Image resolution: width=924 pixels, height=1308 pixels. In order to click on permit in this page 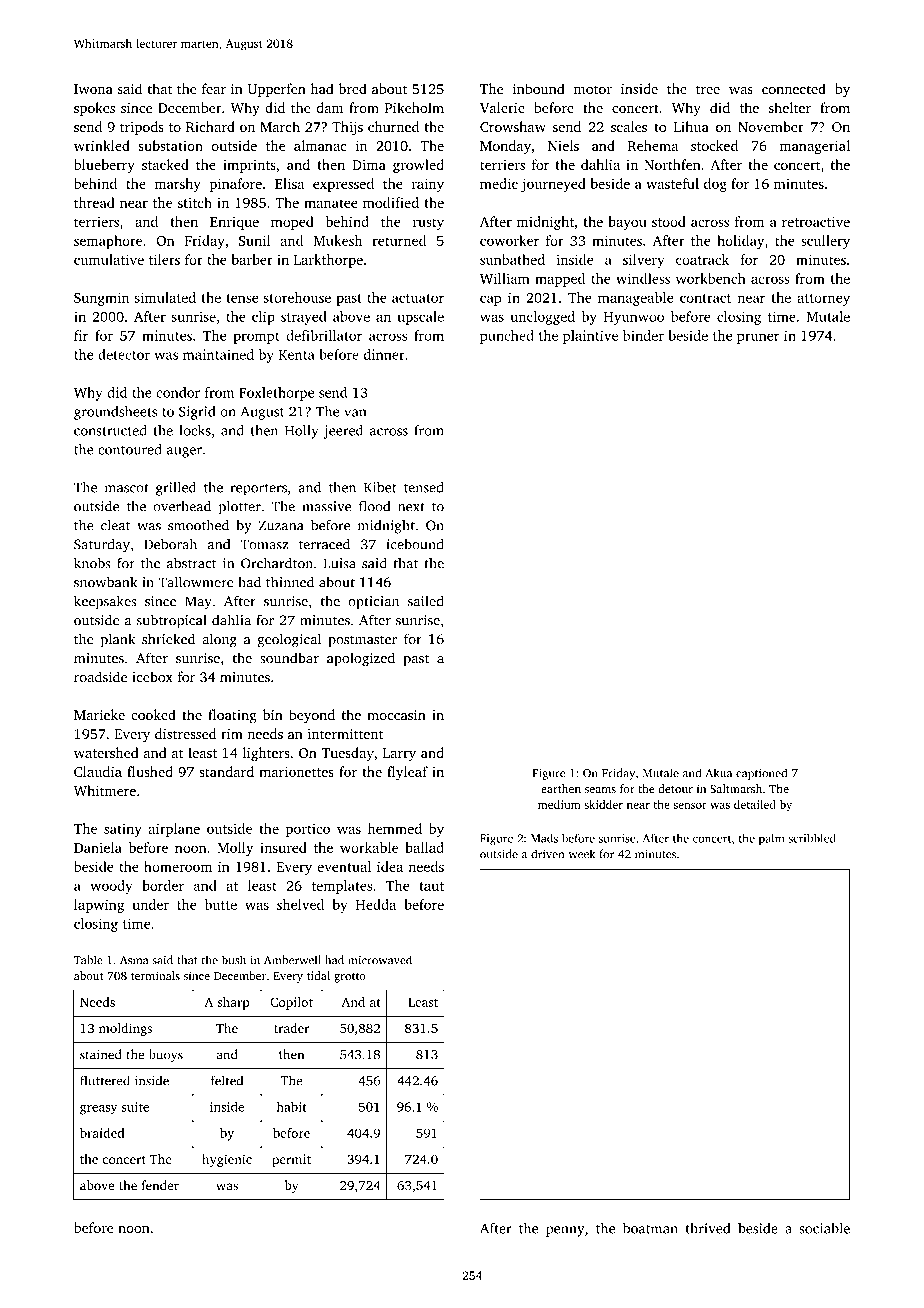, I will do `click(291, 1160)`.
